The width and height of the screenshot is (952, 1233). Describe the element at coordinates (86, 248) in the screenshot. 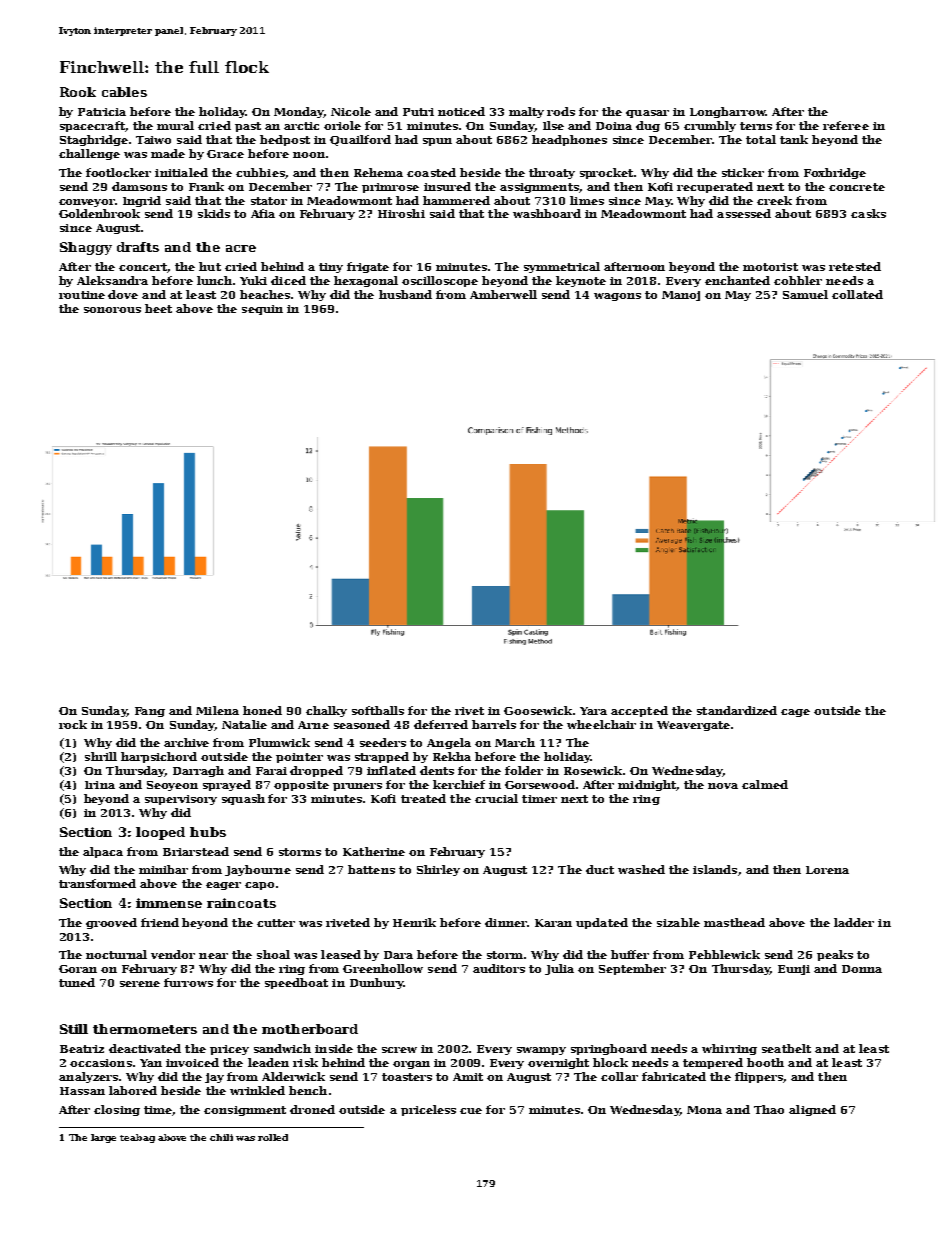

I see `Shaggy` at that location.
